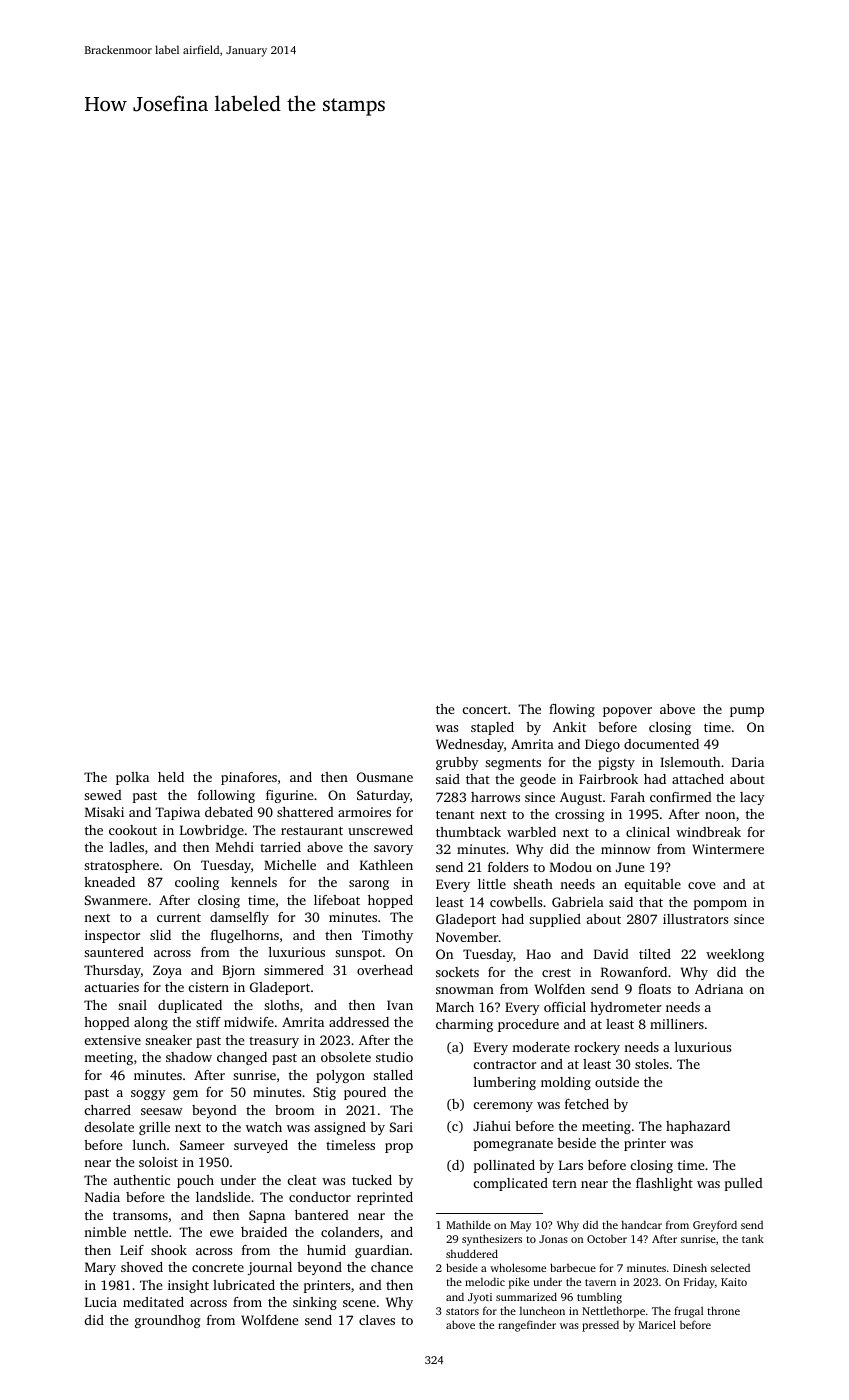 The height and width of the screenshot is (1400, 849). I want to click on floats, so click(654, 989).
